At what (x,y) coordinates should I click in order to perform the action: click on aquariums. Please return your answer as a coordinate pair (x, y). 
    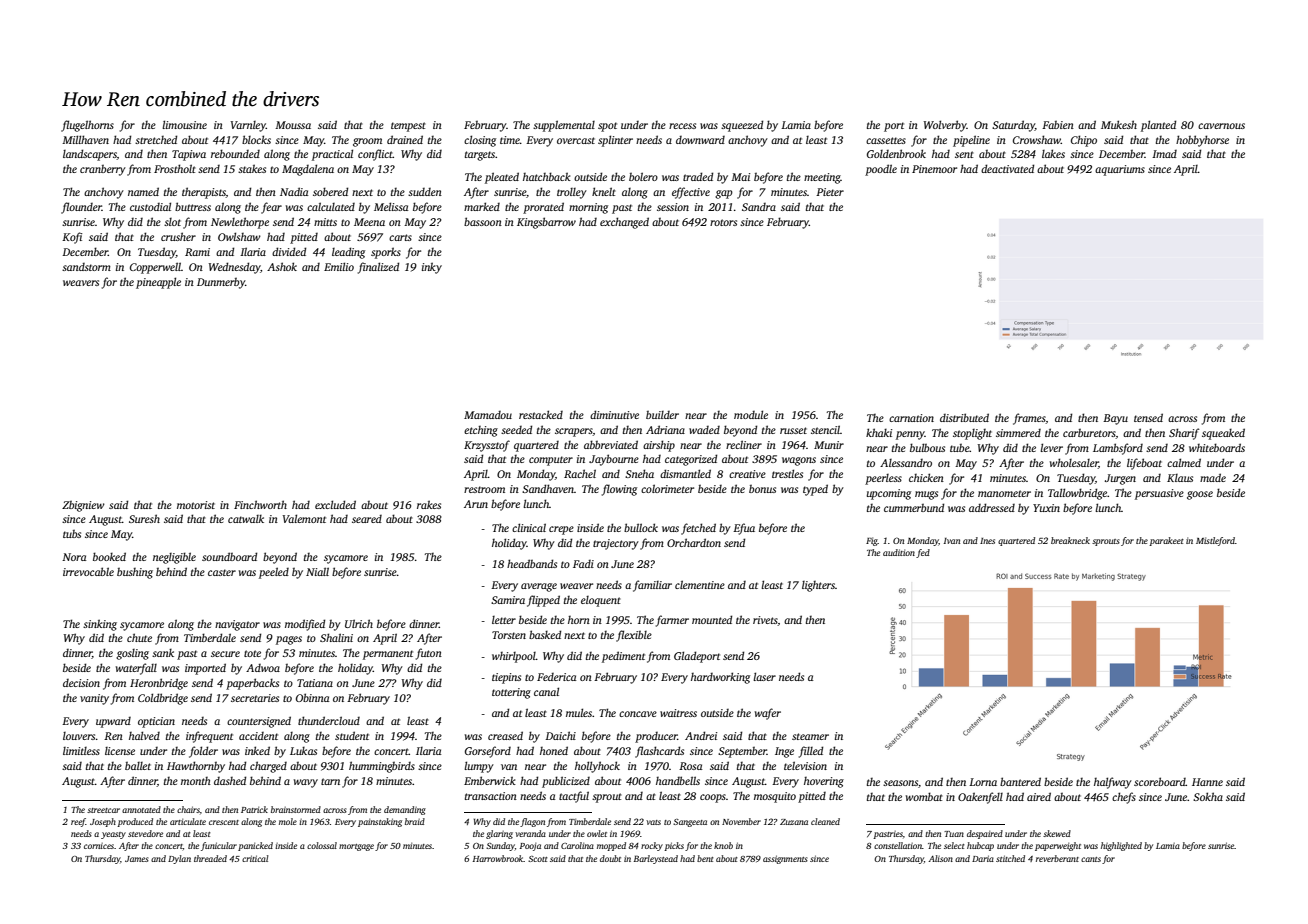
    Looking at the image, I should click on (1120, 170).
